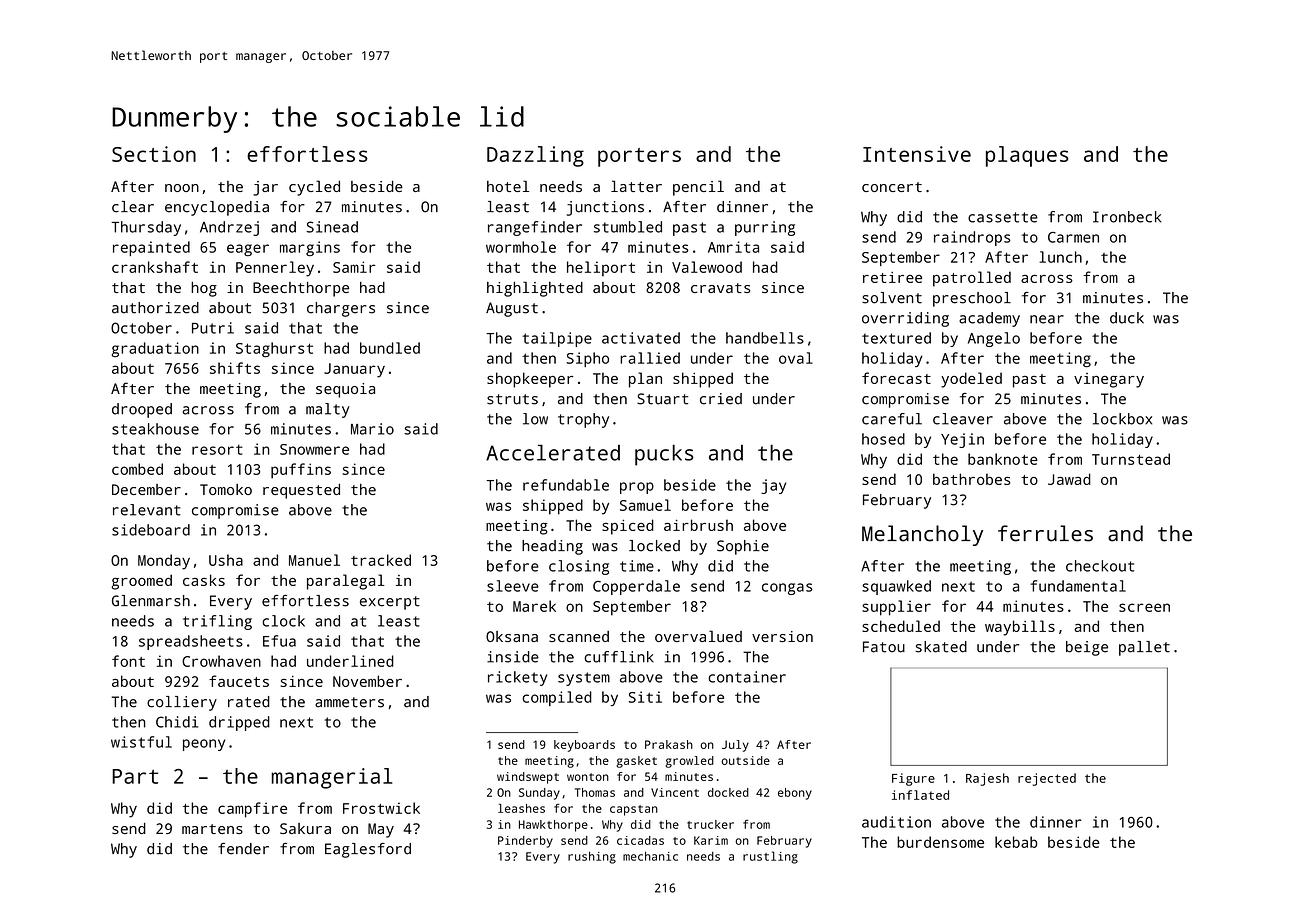 The image size is (1308, 924). I want to click on Intensive, so click(917, 154).
